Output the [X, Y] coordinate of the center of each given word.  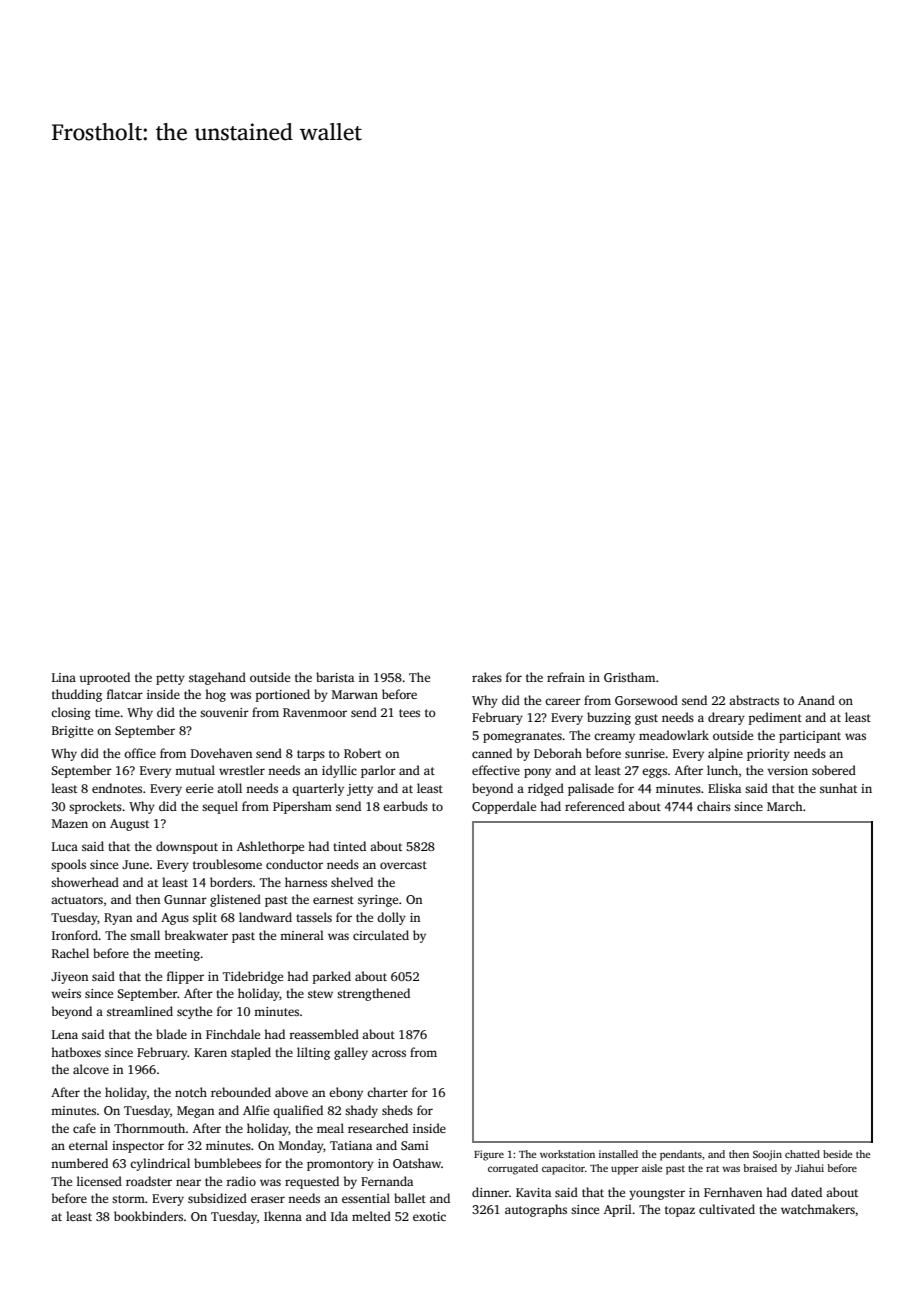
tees [409, 713]
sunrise [645, 753]
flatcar [125, 694]
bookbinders [148, 1216]
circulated [381, 935]
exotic [429, 1216]
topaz [680, 1211]
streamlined [140, 1011]
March [785, 806]
